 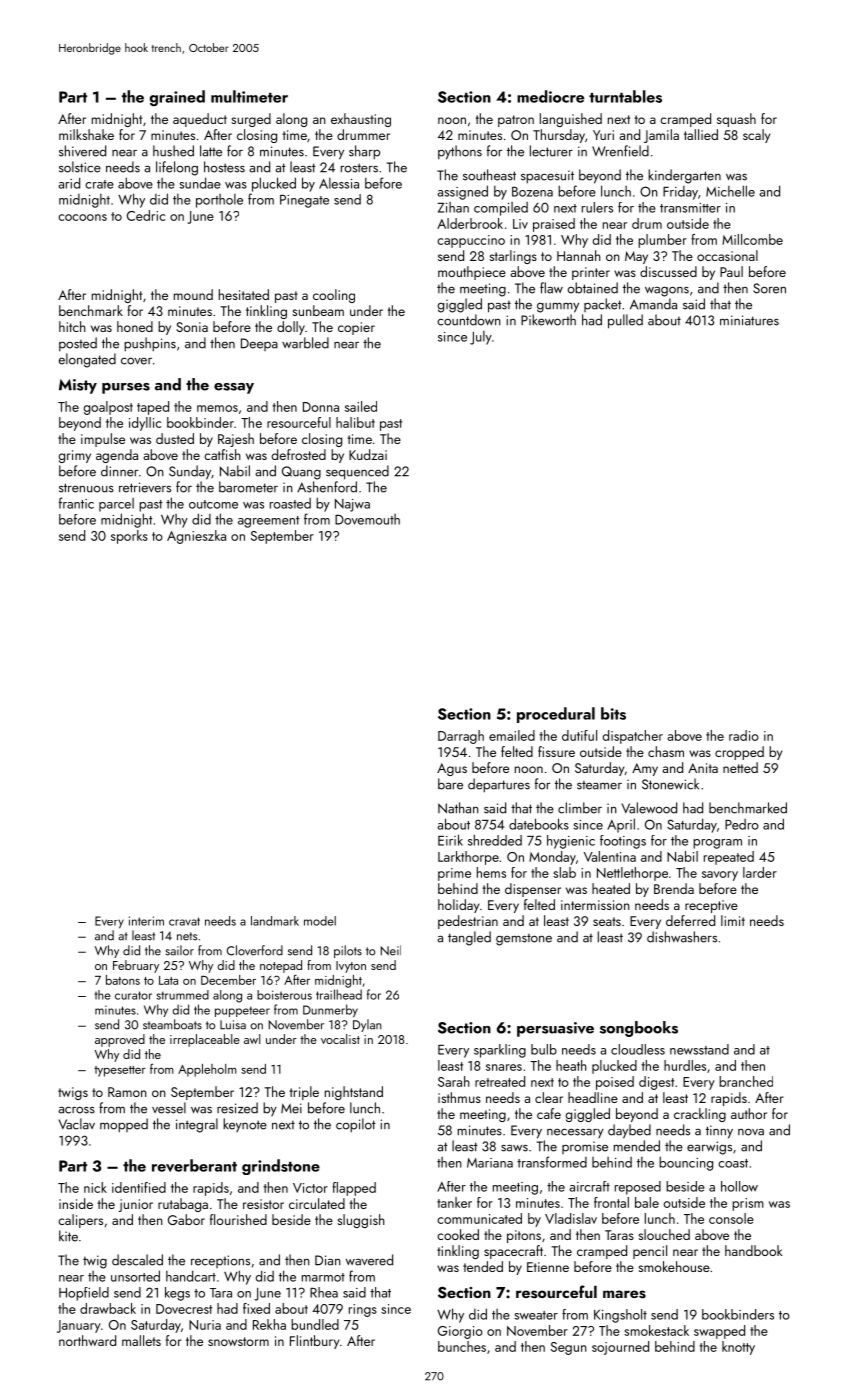 I want to click on radio, so click(x=744, y=735).
